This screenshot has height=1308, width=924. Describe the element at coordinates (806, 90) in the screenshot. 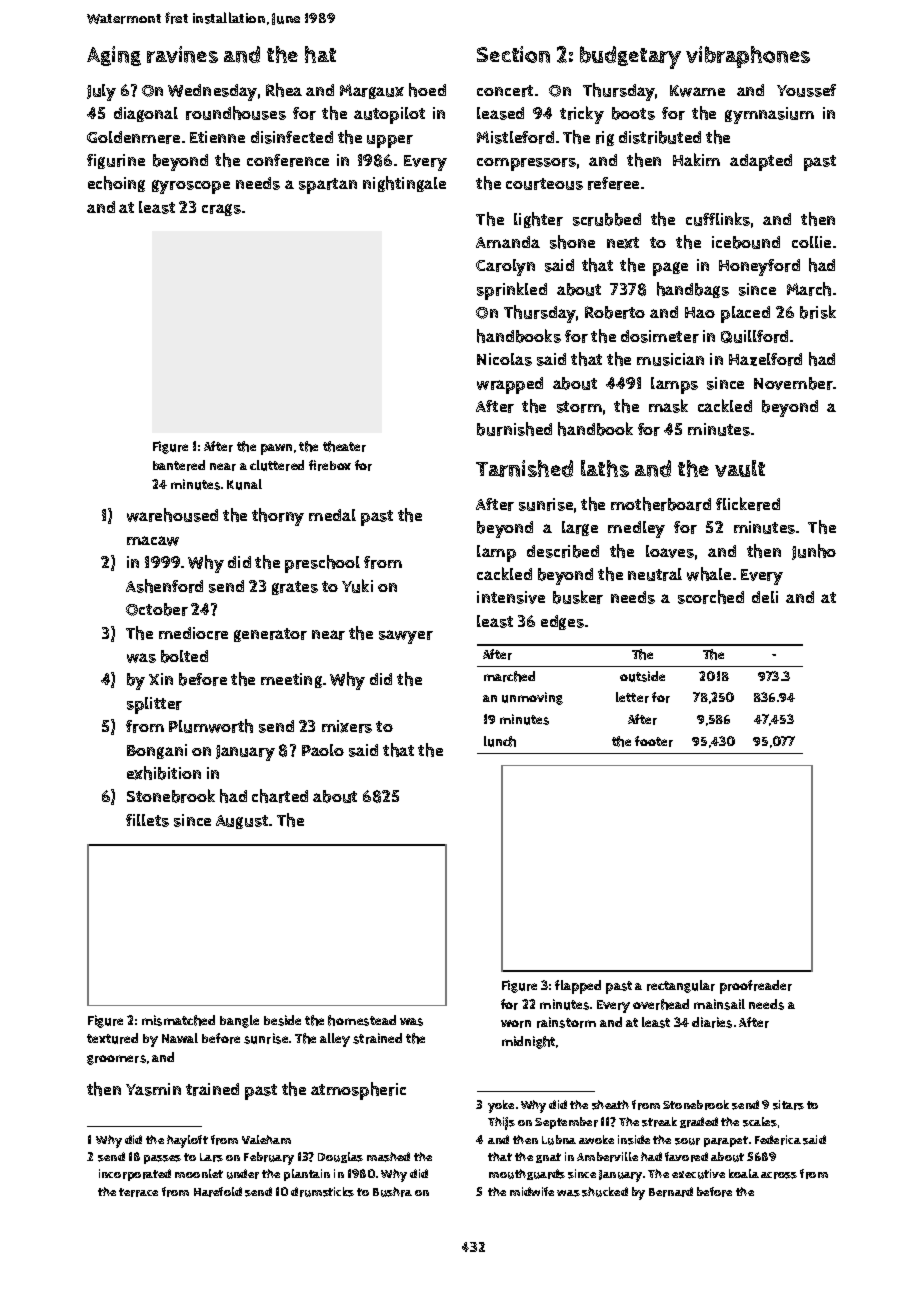

I see `Youssef` at that location.
